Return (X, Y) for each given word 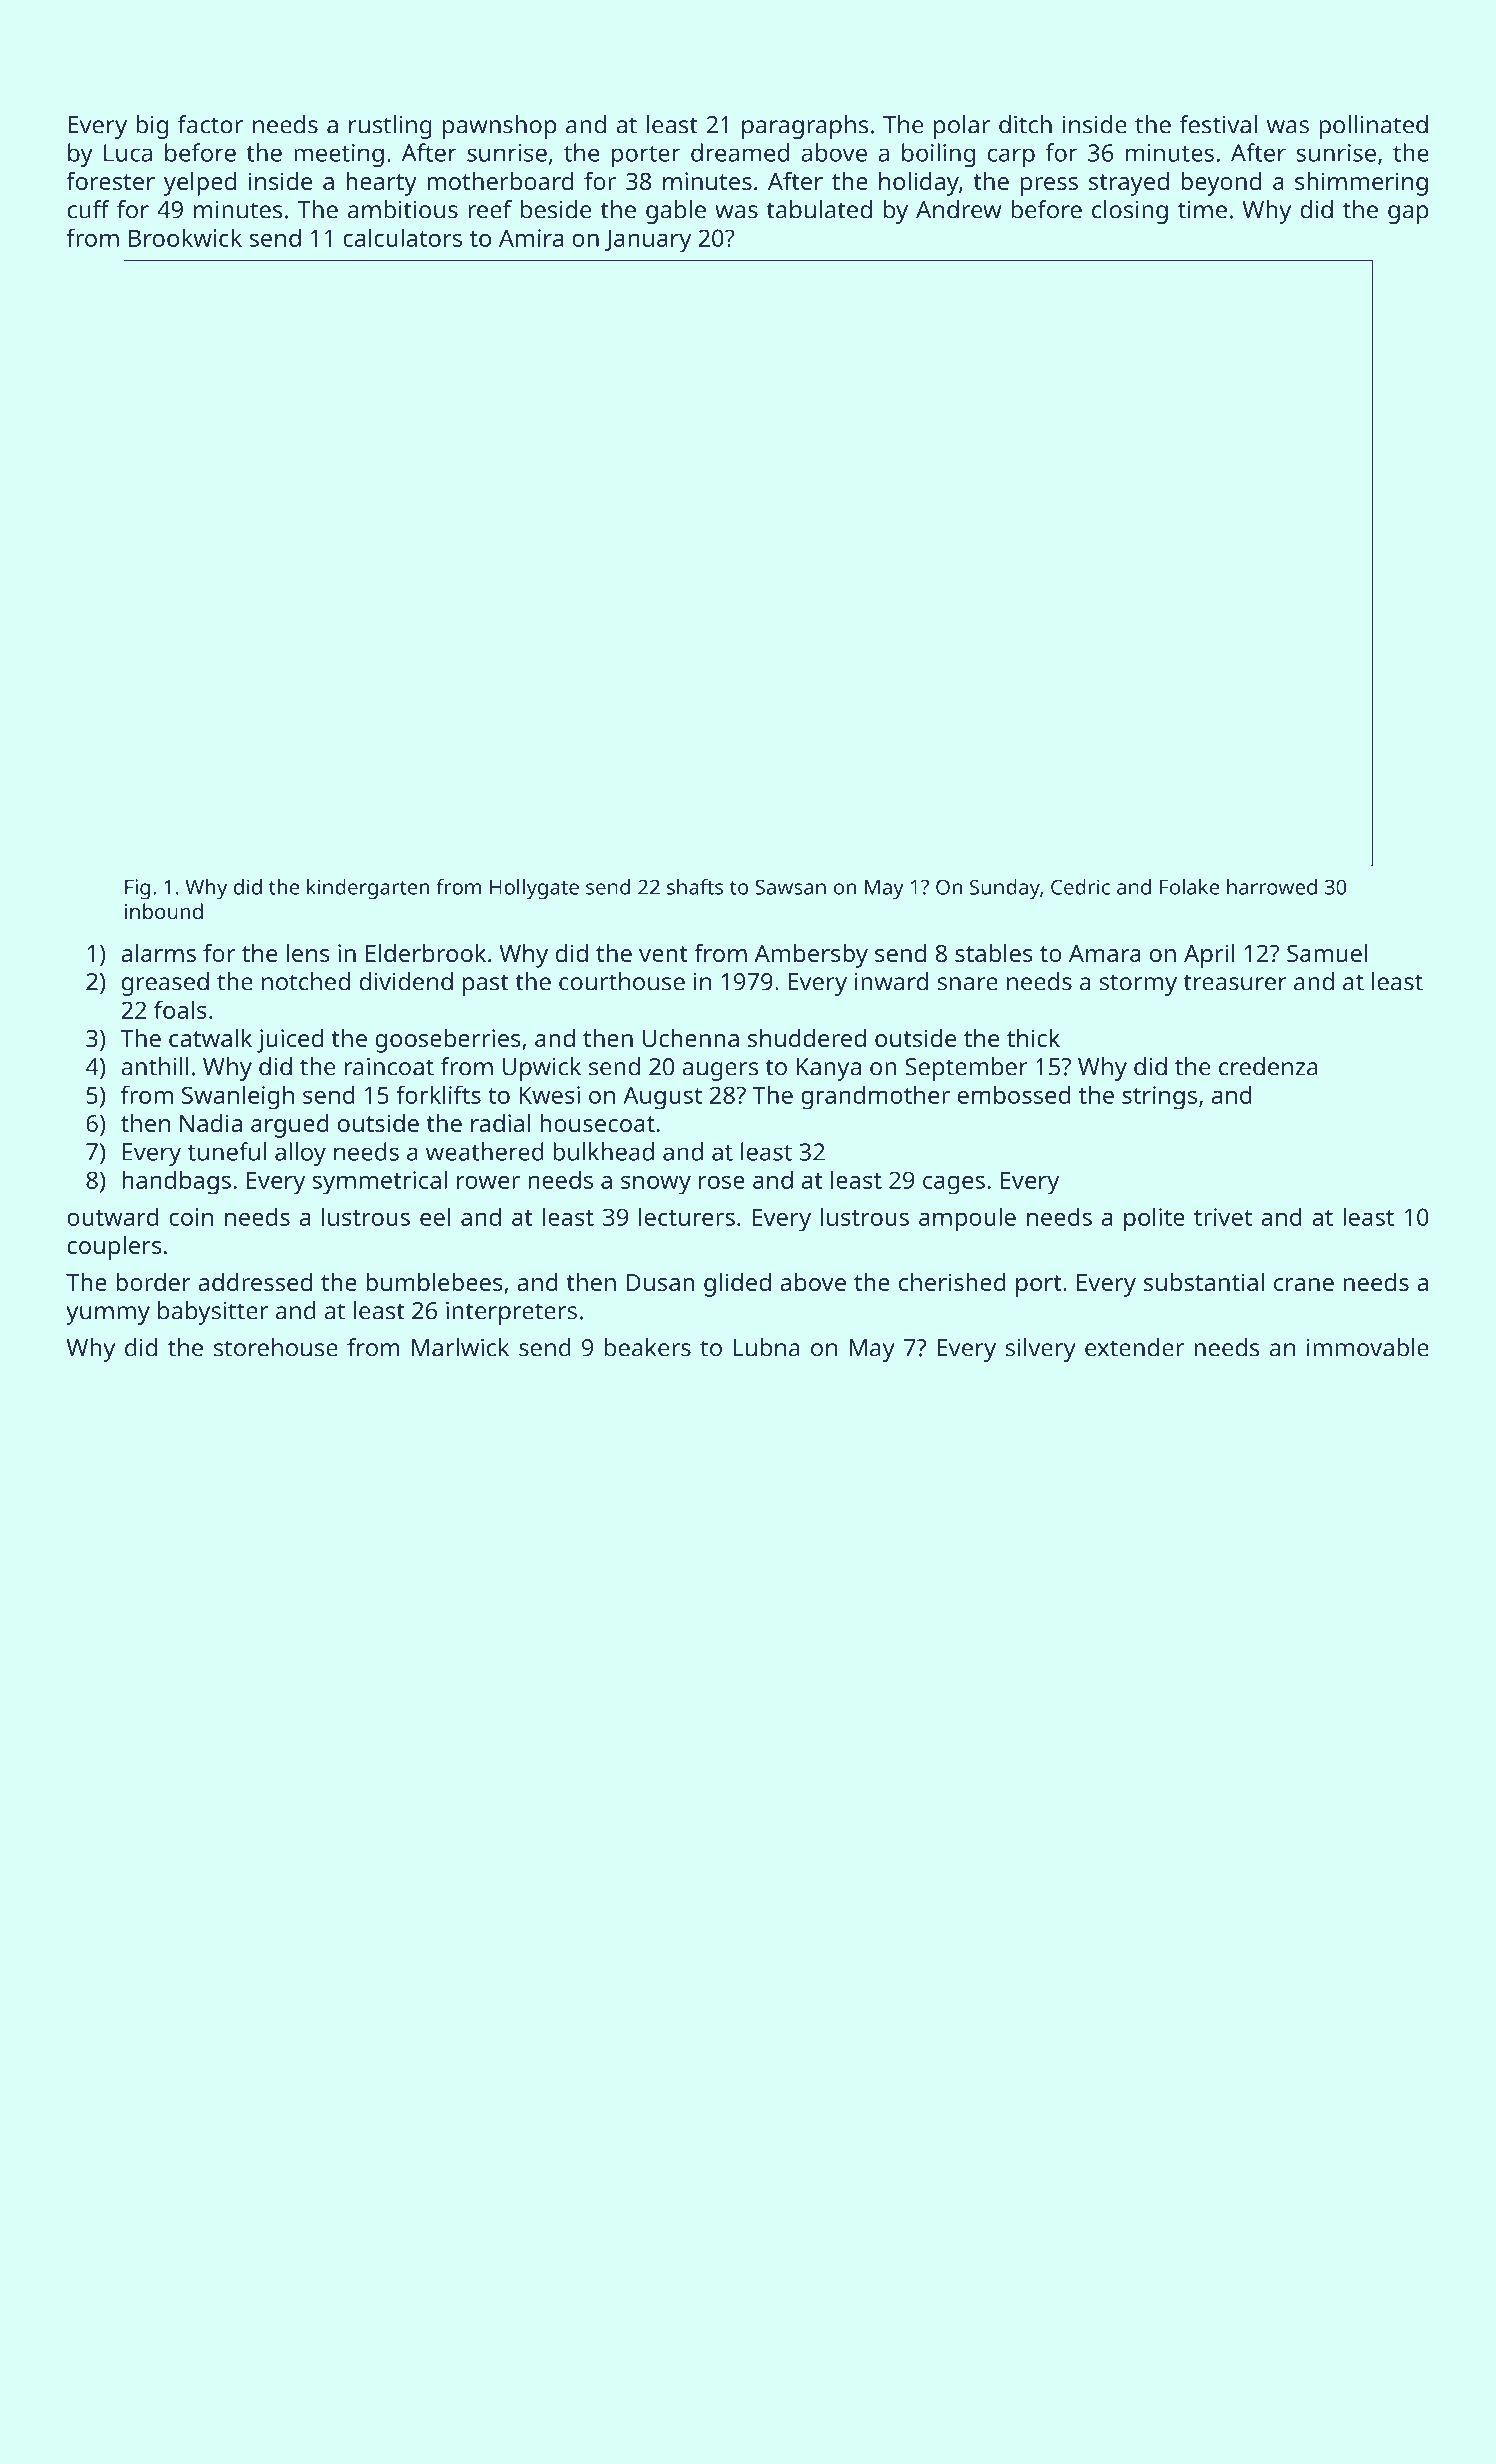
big (152, 127)
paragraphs (805, 127)
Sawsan (790, 887)
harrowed (1272, 887)
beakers (648, 1347)
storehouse (276, 1347)
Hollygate (534, 889)
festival (1218, 124)
